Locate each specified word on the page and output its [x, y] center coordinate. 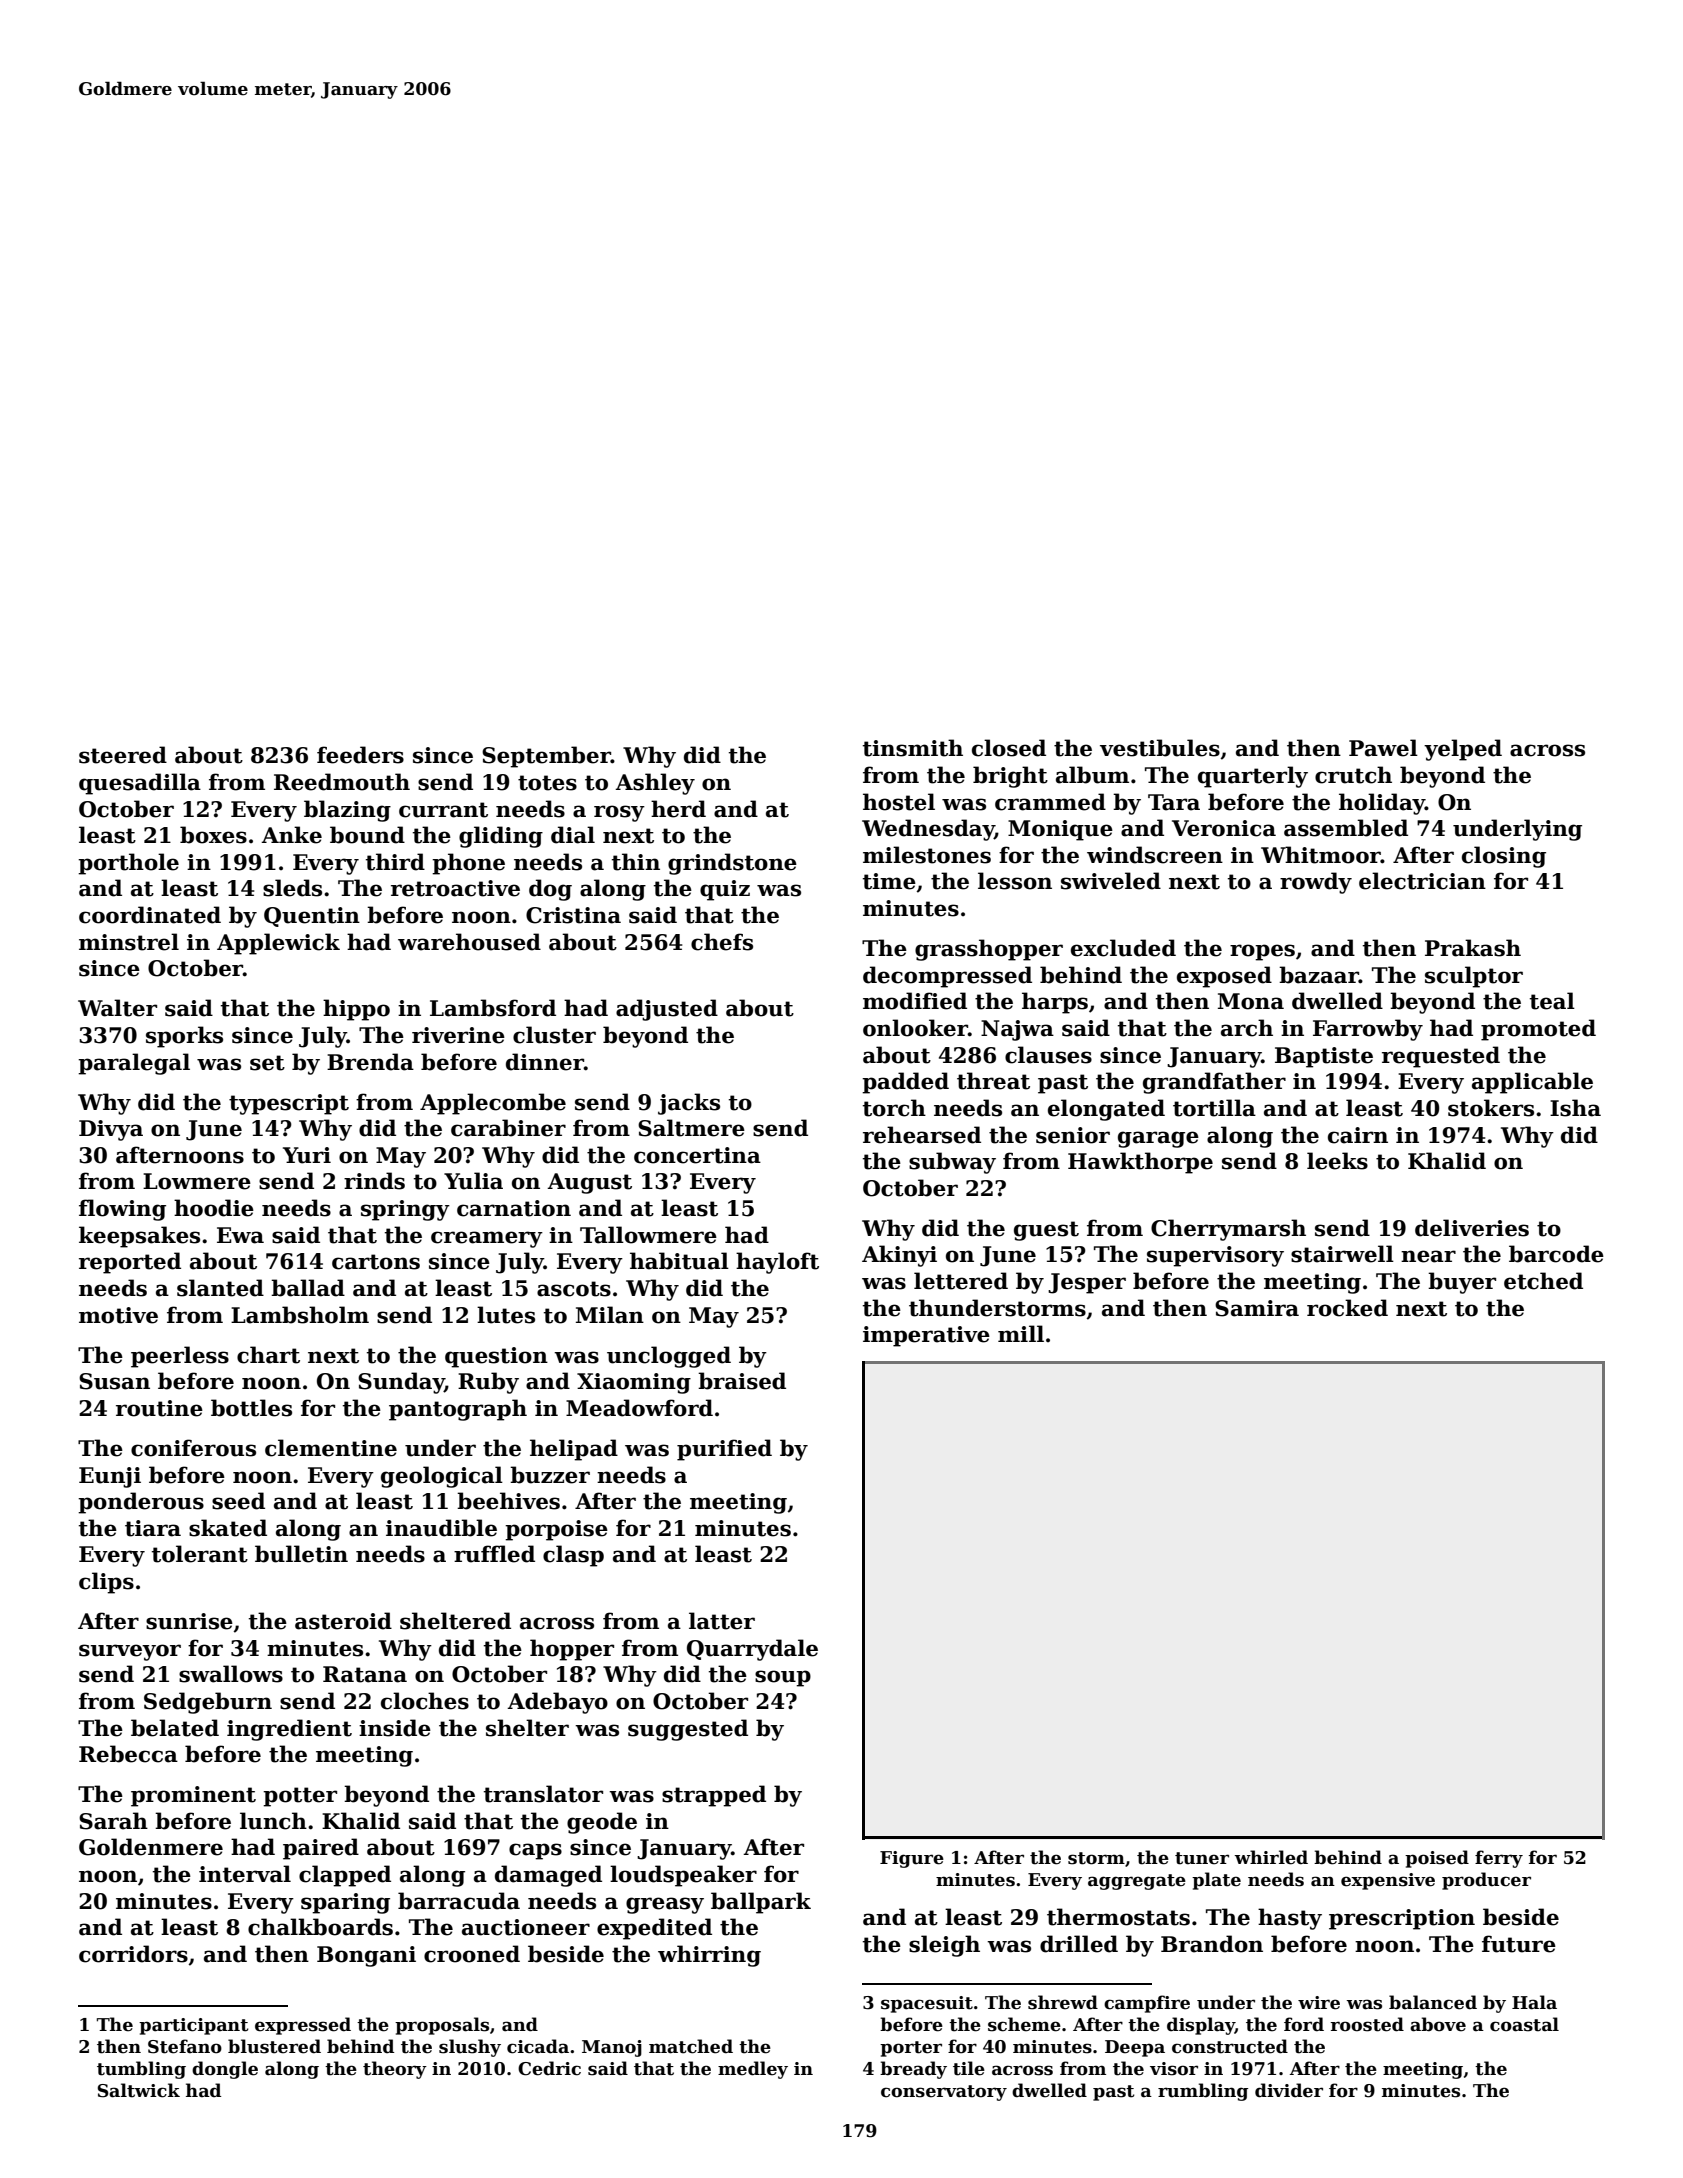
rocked [1347, 1308]
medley [753, 2070]
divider [1289, 2090]
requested [1441, 1057]
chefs [722, 942]
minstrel [129, 942]
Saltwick [139, 2090]
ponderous [141, 1503]
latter [722, 1621]
